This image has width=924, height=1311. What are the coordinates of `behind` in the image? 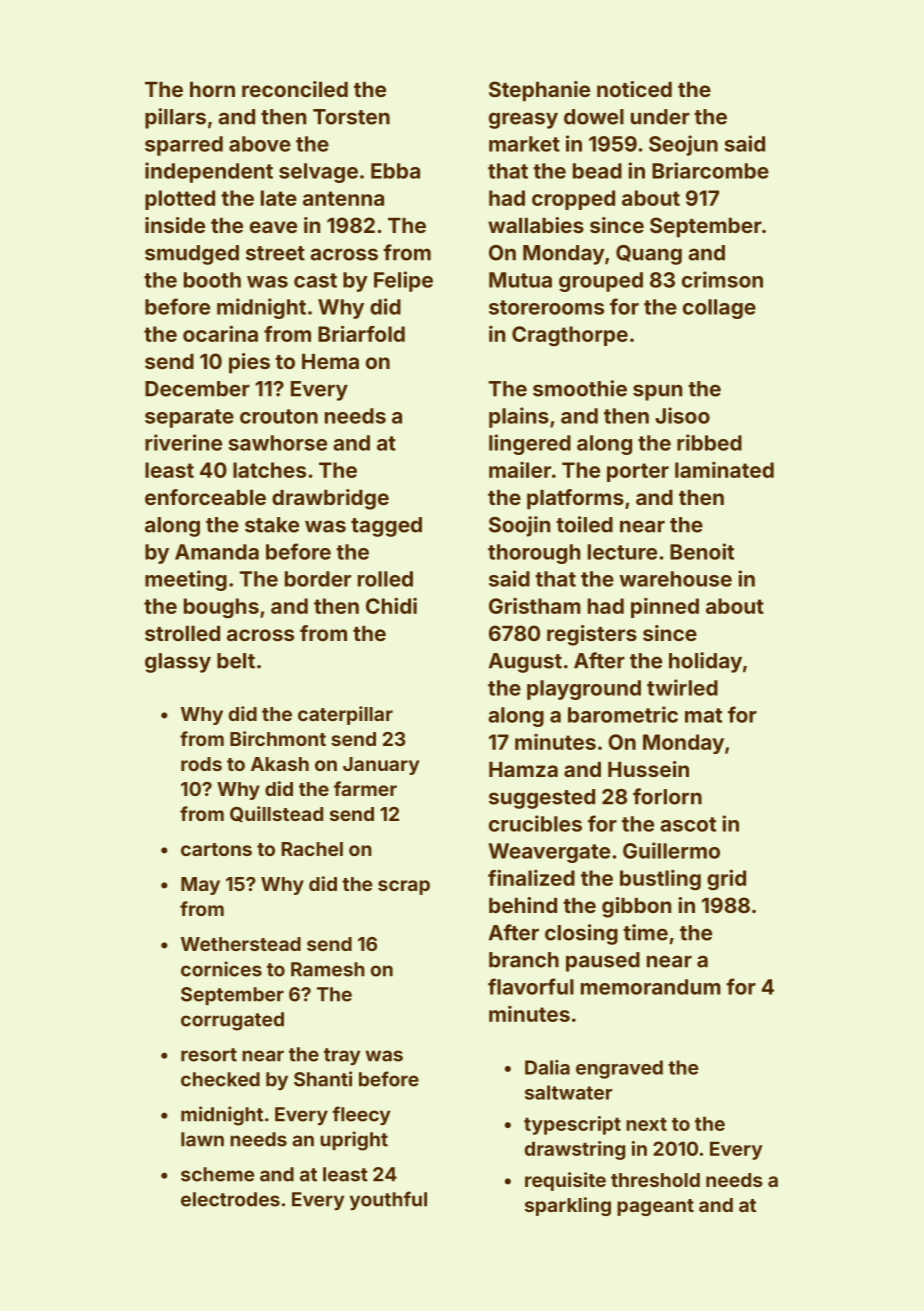 It's located at (523, 905).
